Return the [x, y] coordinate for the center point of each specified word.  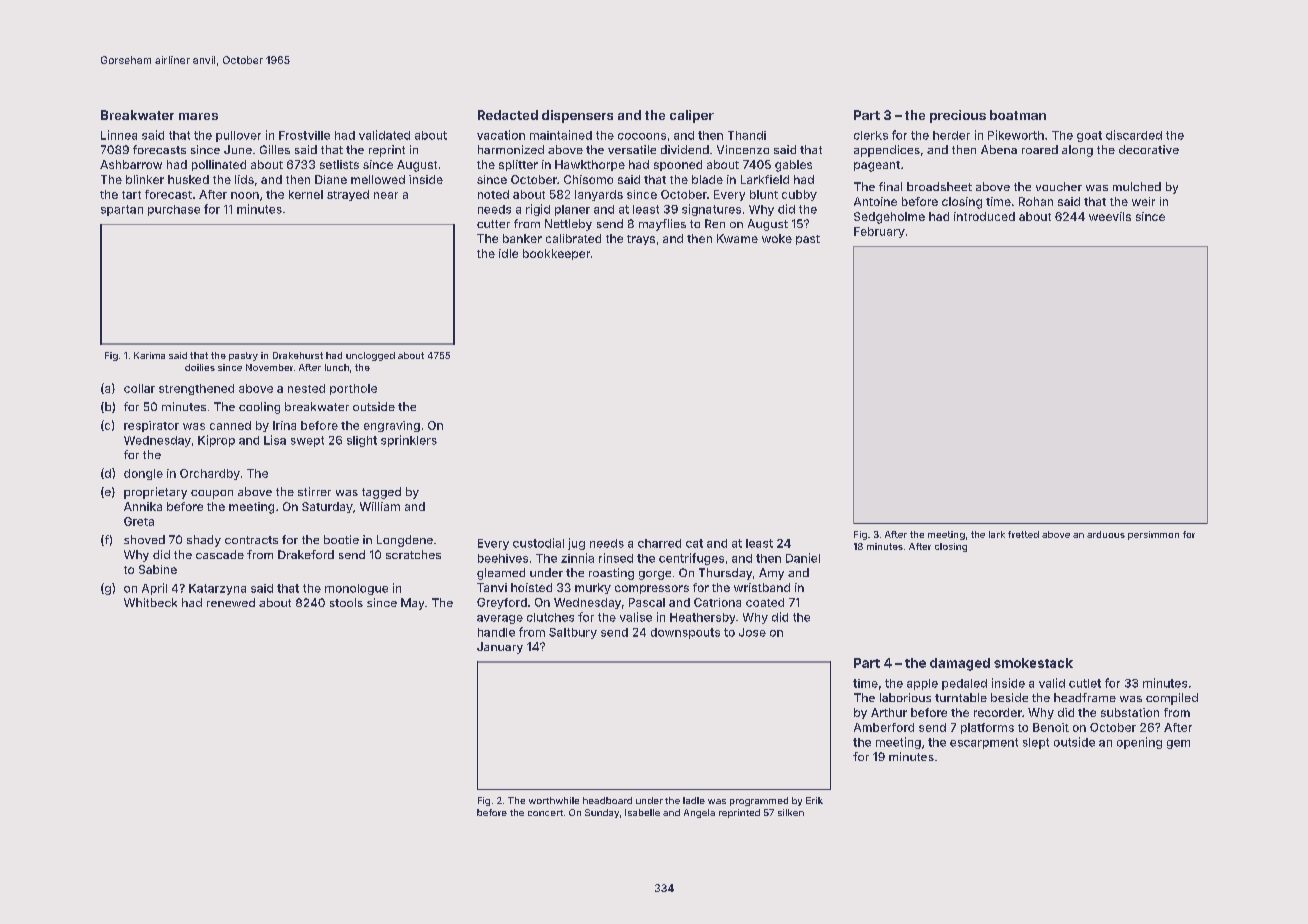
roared [1040, 149]
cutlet [1085, 683]
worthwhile [554, 800]
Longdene [405, 541]
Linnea [119, 135]
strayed [348, 195]
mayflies [662, 225]
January [500, 648]
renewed [231, 602]
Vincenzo [743, 149]
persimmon [1153, 535]
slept [1036, 743]
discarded [1134, 135]
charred [659, 543]
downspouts [685, 633]
